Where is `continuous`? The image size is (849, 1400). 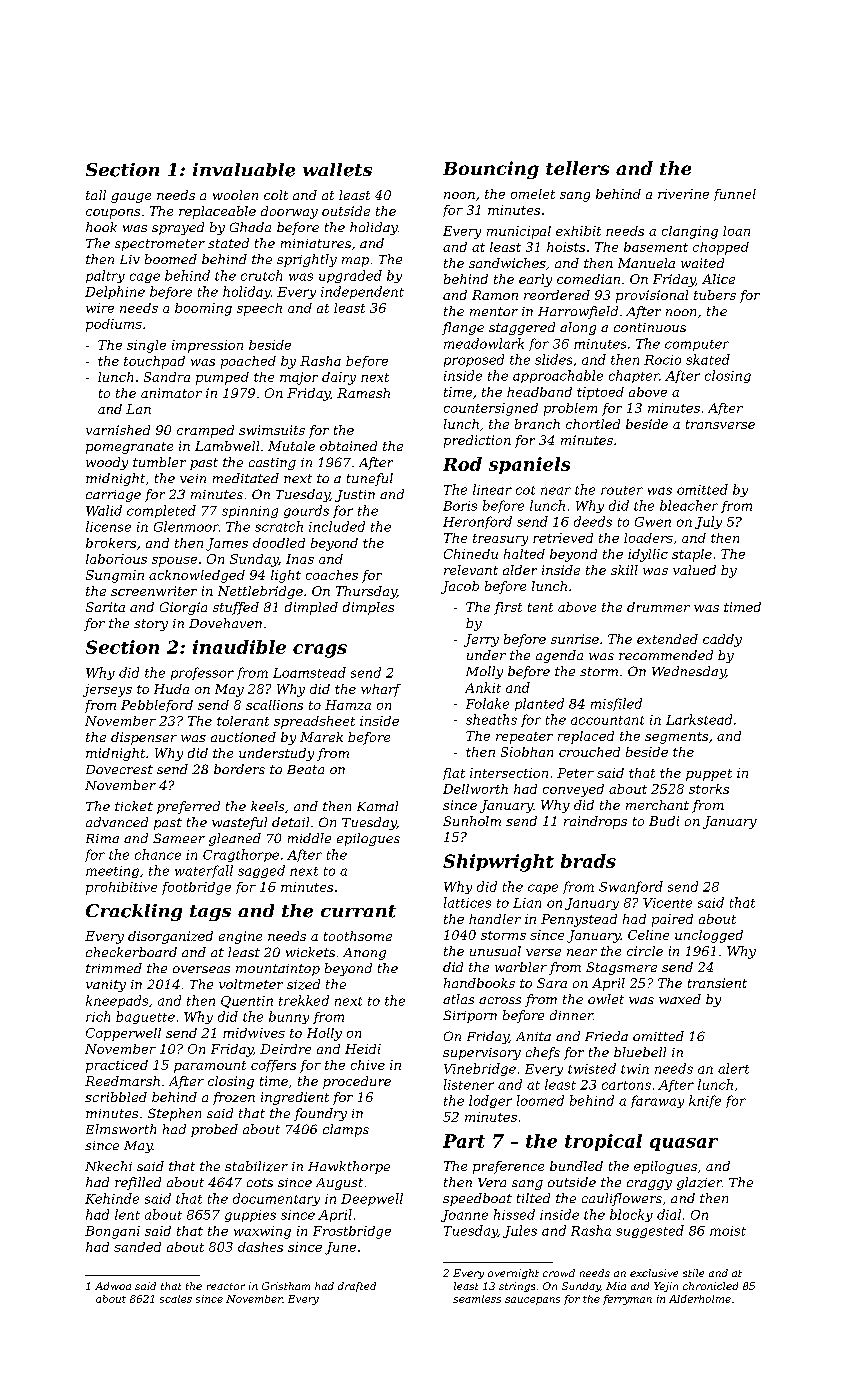
continuous is located at coordinates (650, 327).
